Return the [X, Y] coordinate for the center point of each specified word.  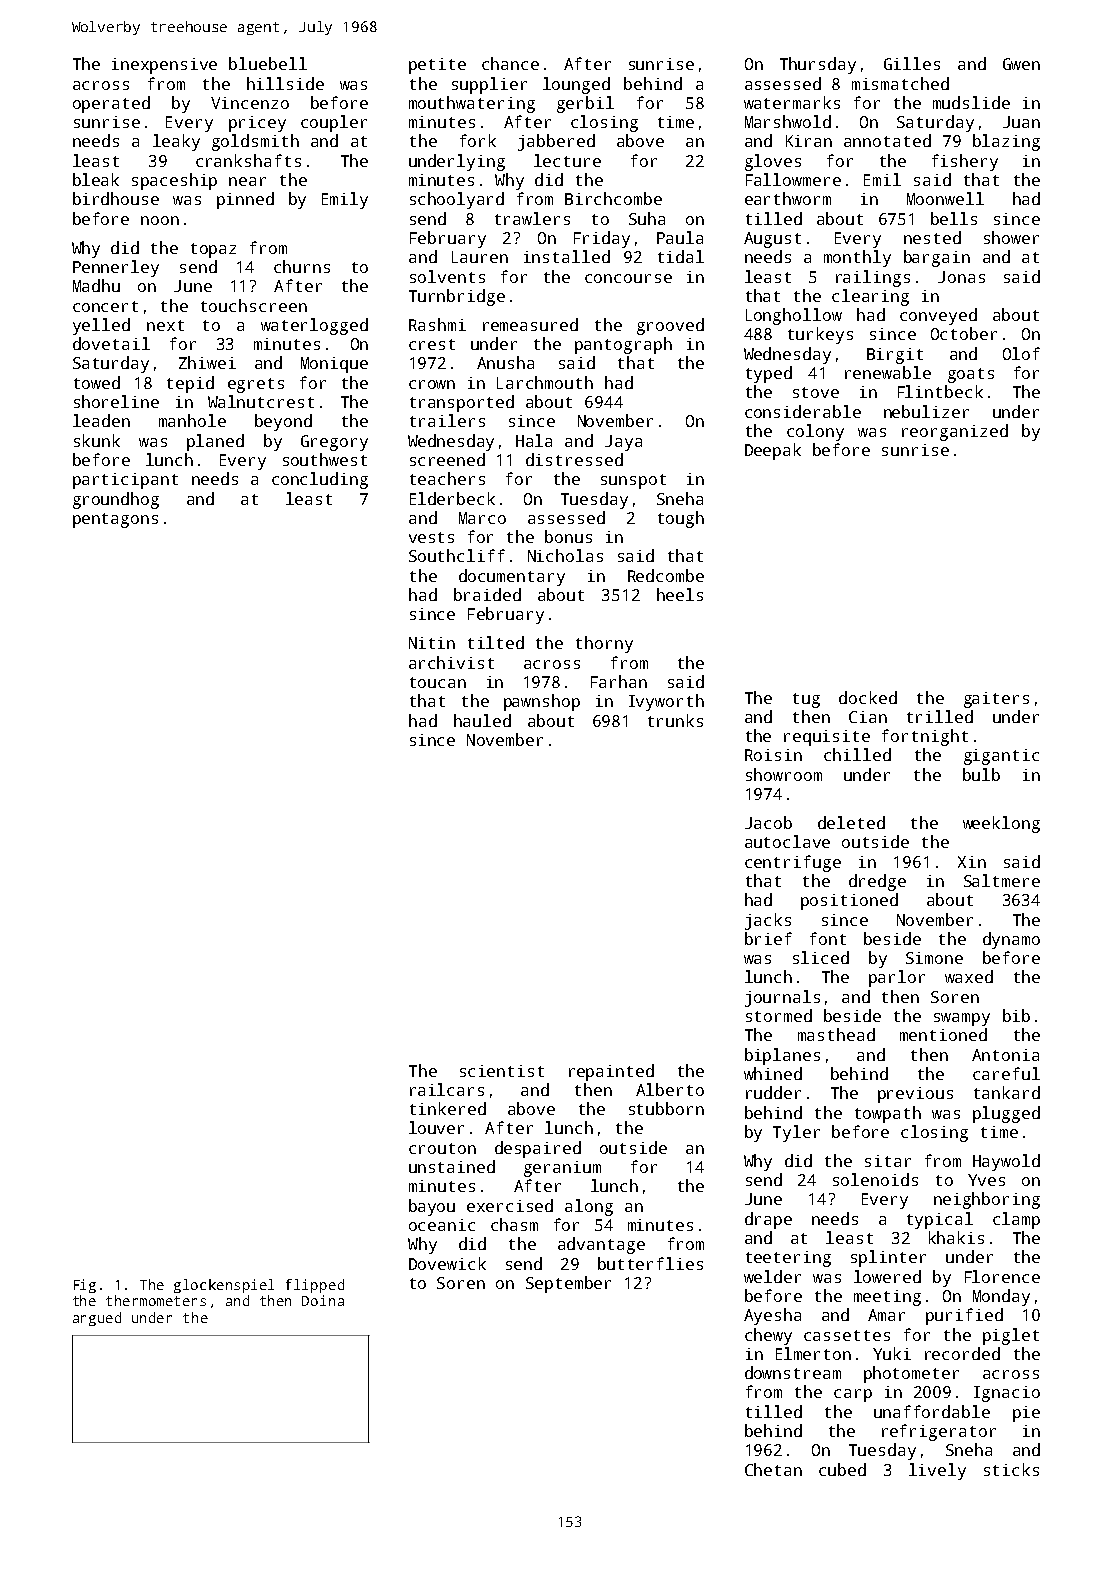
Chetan [773, 1469]
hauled [482, 720]
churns [302, 266]
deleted [851, 822]
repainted [611, 1072]
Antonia [1005, 1055]
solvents [447, 276]
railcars [447, 1089]
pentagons [115, 520]
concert [105, 306]
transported [462, 403]
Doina [323, 1300]
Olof [1021, 353]
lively [937, 1471]
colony [815, 432]
